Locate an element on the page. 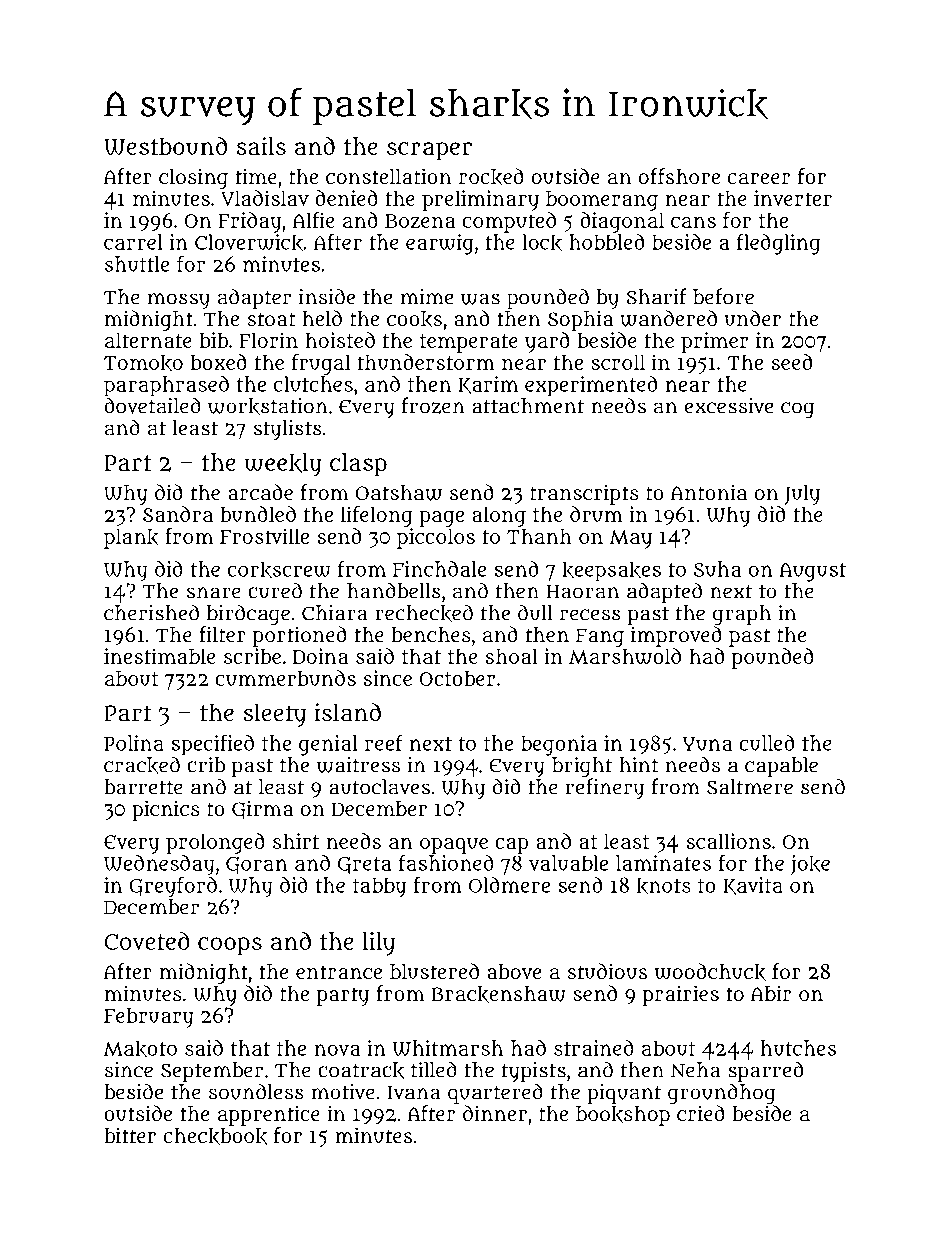 The width and height of the image is (952, 1233). inside is located at coordinates (327, 296).
